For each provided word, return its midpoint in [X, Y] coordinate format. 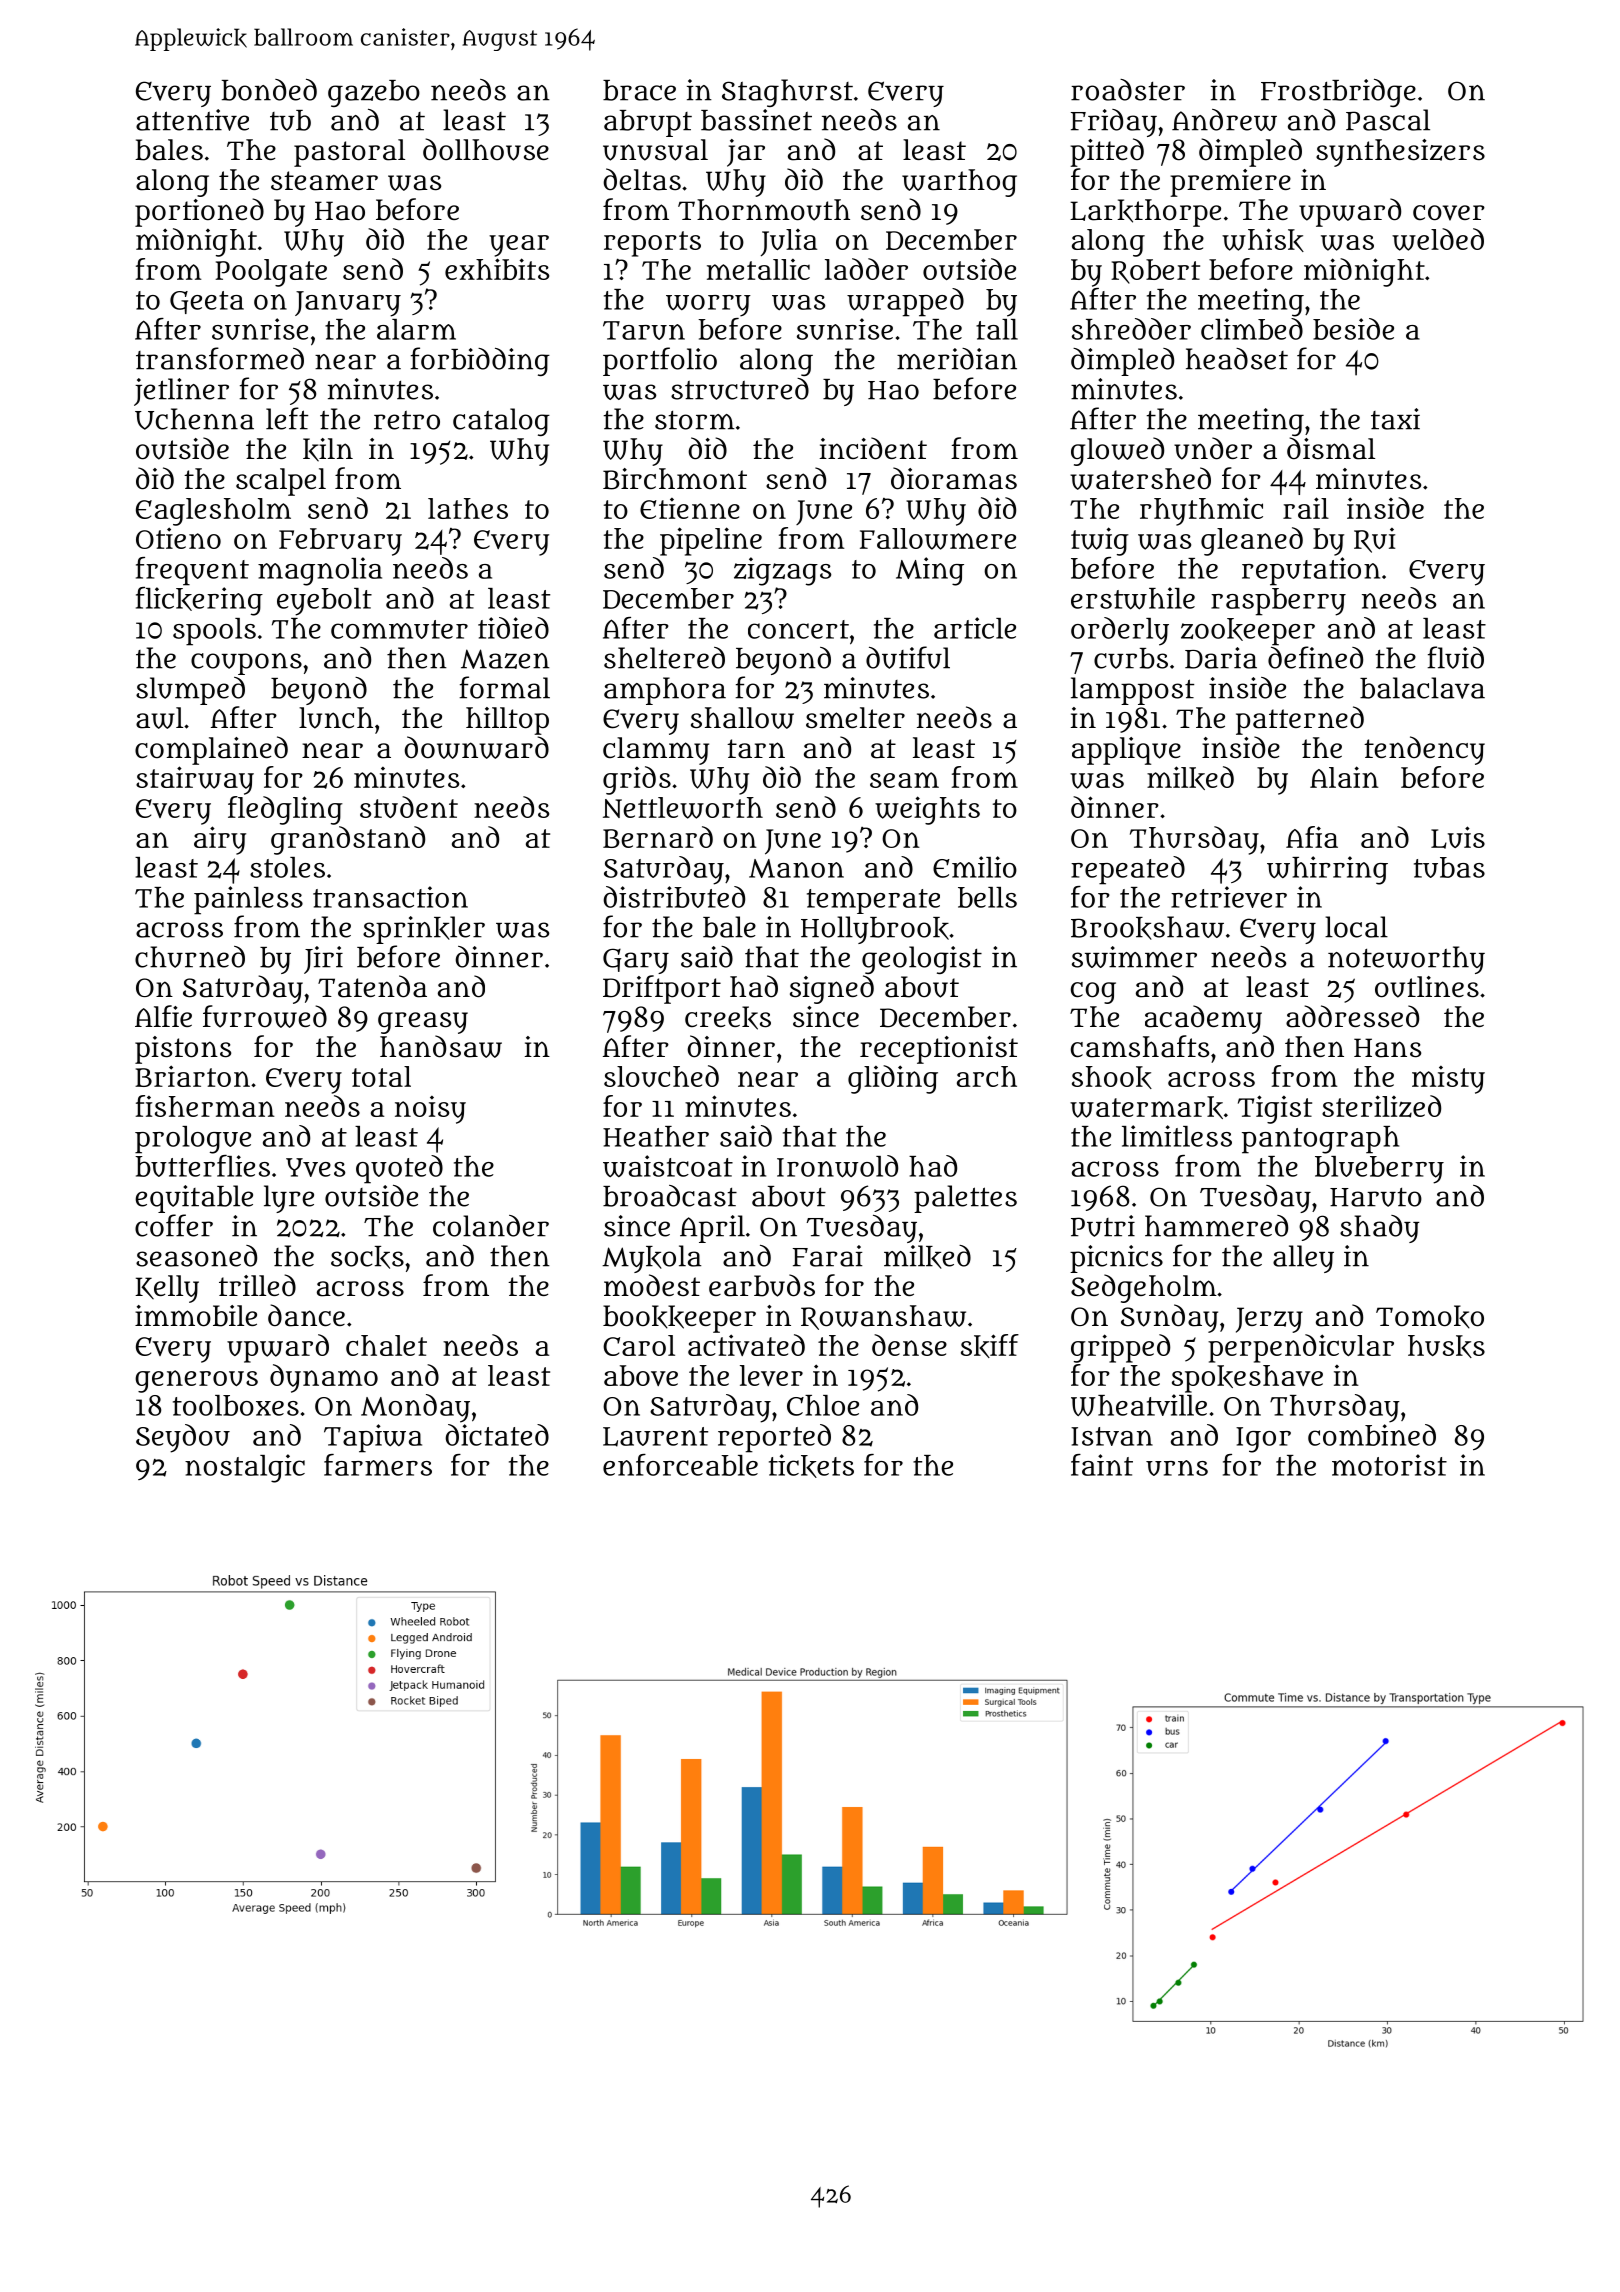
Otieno [178, 538]
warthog [959, 183]
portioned [199, 212]
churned [190, 957]
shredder [1131, 329]
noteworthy [1406, 960]
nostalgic [245, 1468]
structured [740, 389]
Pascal [1388, 120]
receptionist [939, 1050]
